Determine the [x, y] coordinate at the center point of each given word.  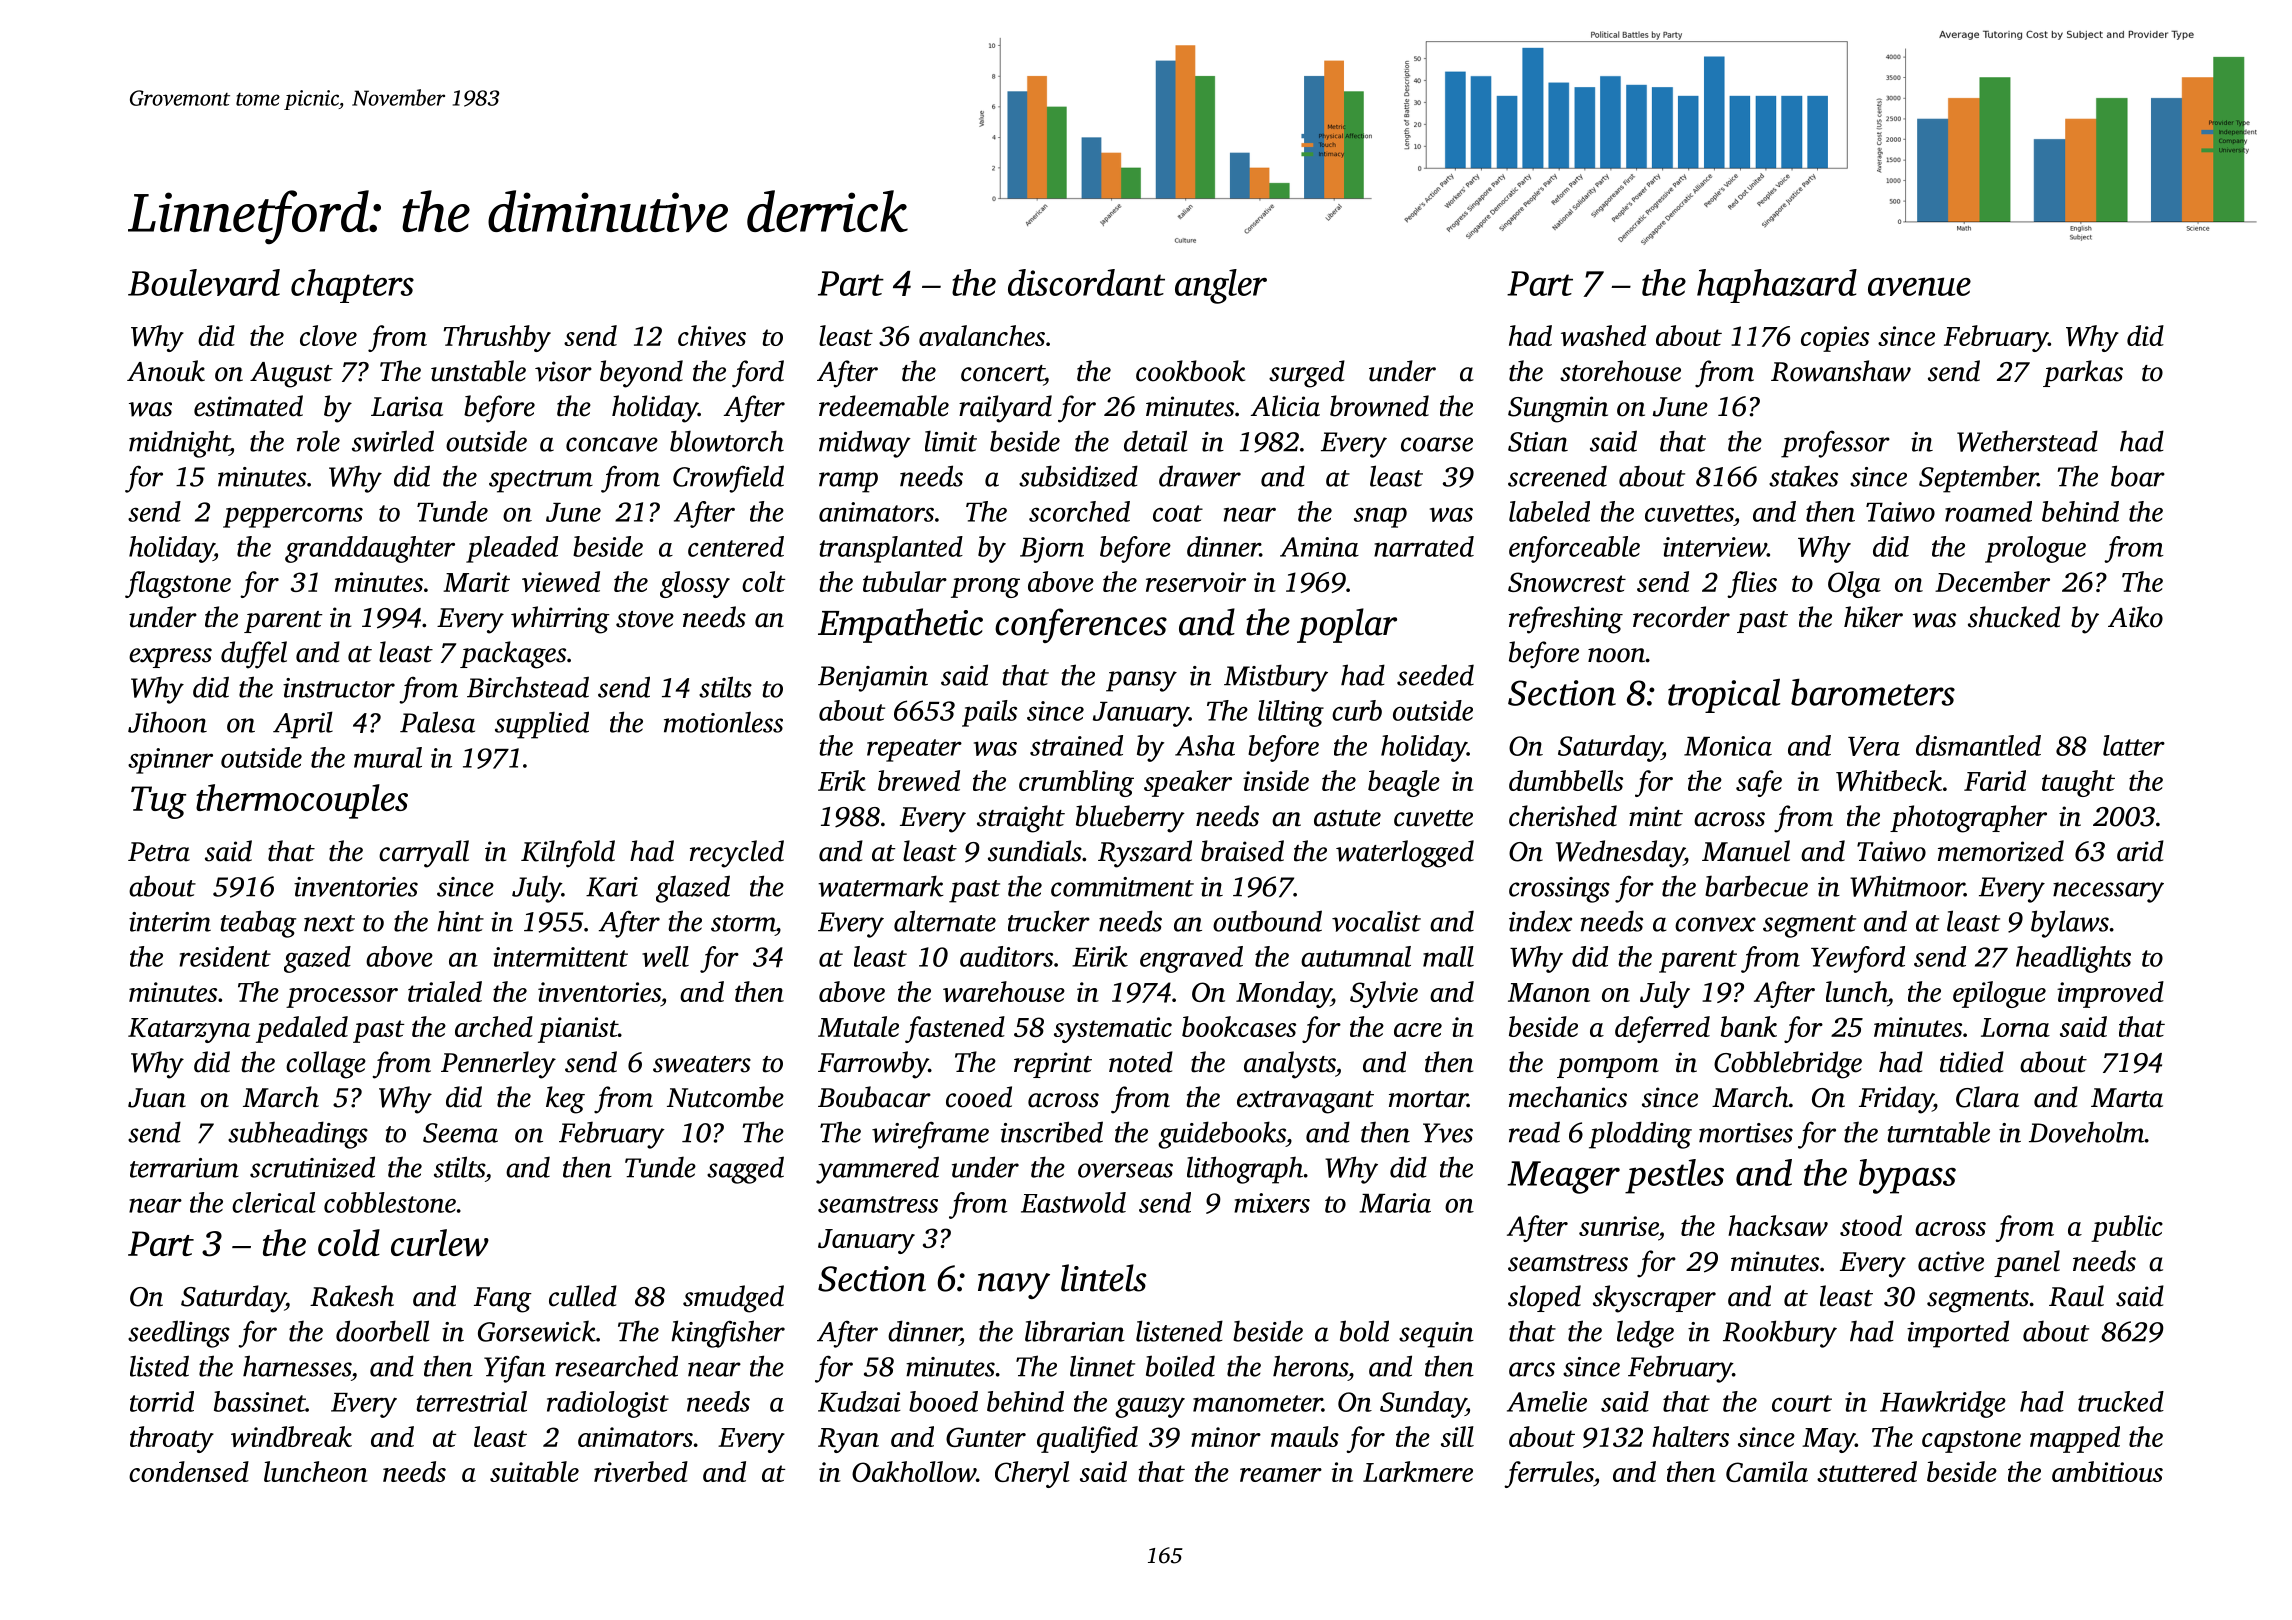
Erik [842, 780]
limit [951, 441]
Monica [1728, 746]
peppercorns [293, 517]
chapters [352, 286]
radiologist [608, 1404]
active [1951, 1261]
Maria [1395, 1203]
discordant [1086, 282]
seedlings [179, 1334]
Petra [159, 852]
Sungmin [1558, 409]
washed [1603, 335]
